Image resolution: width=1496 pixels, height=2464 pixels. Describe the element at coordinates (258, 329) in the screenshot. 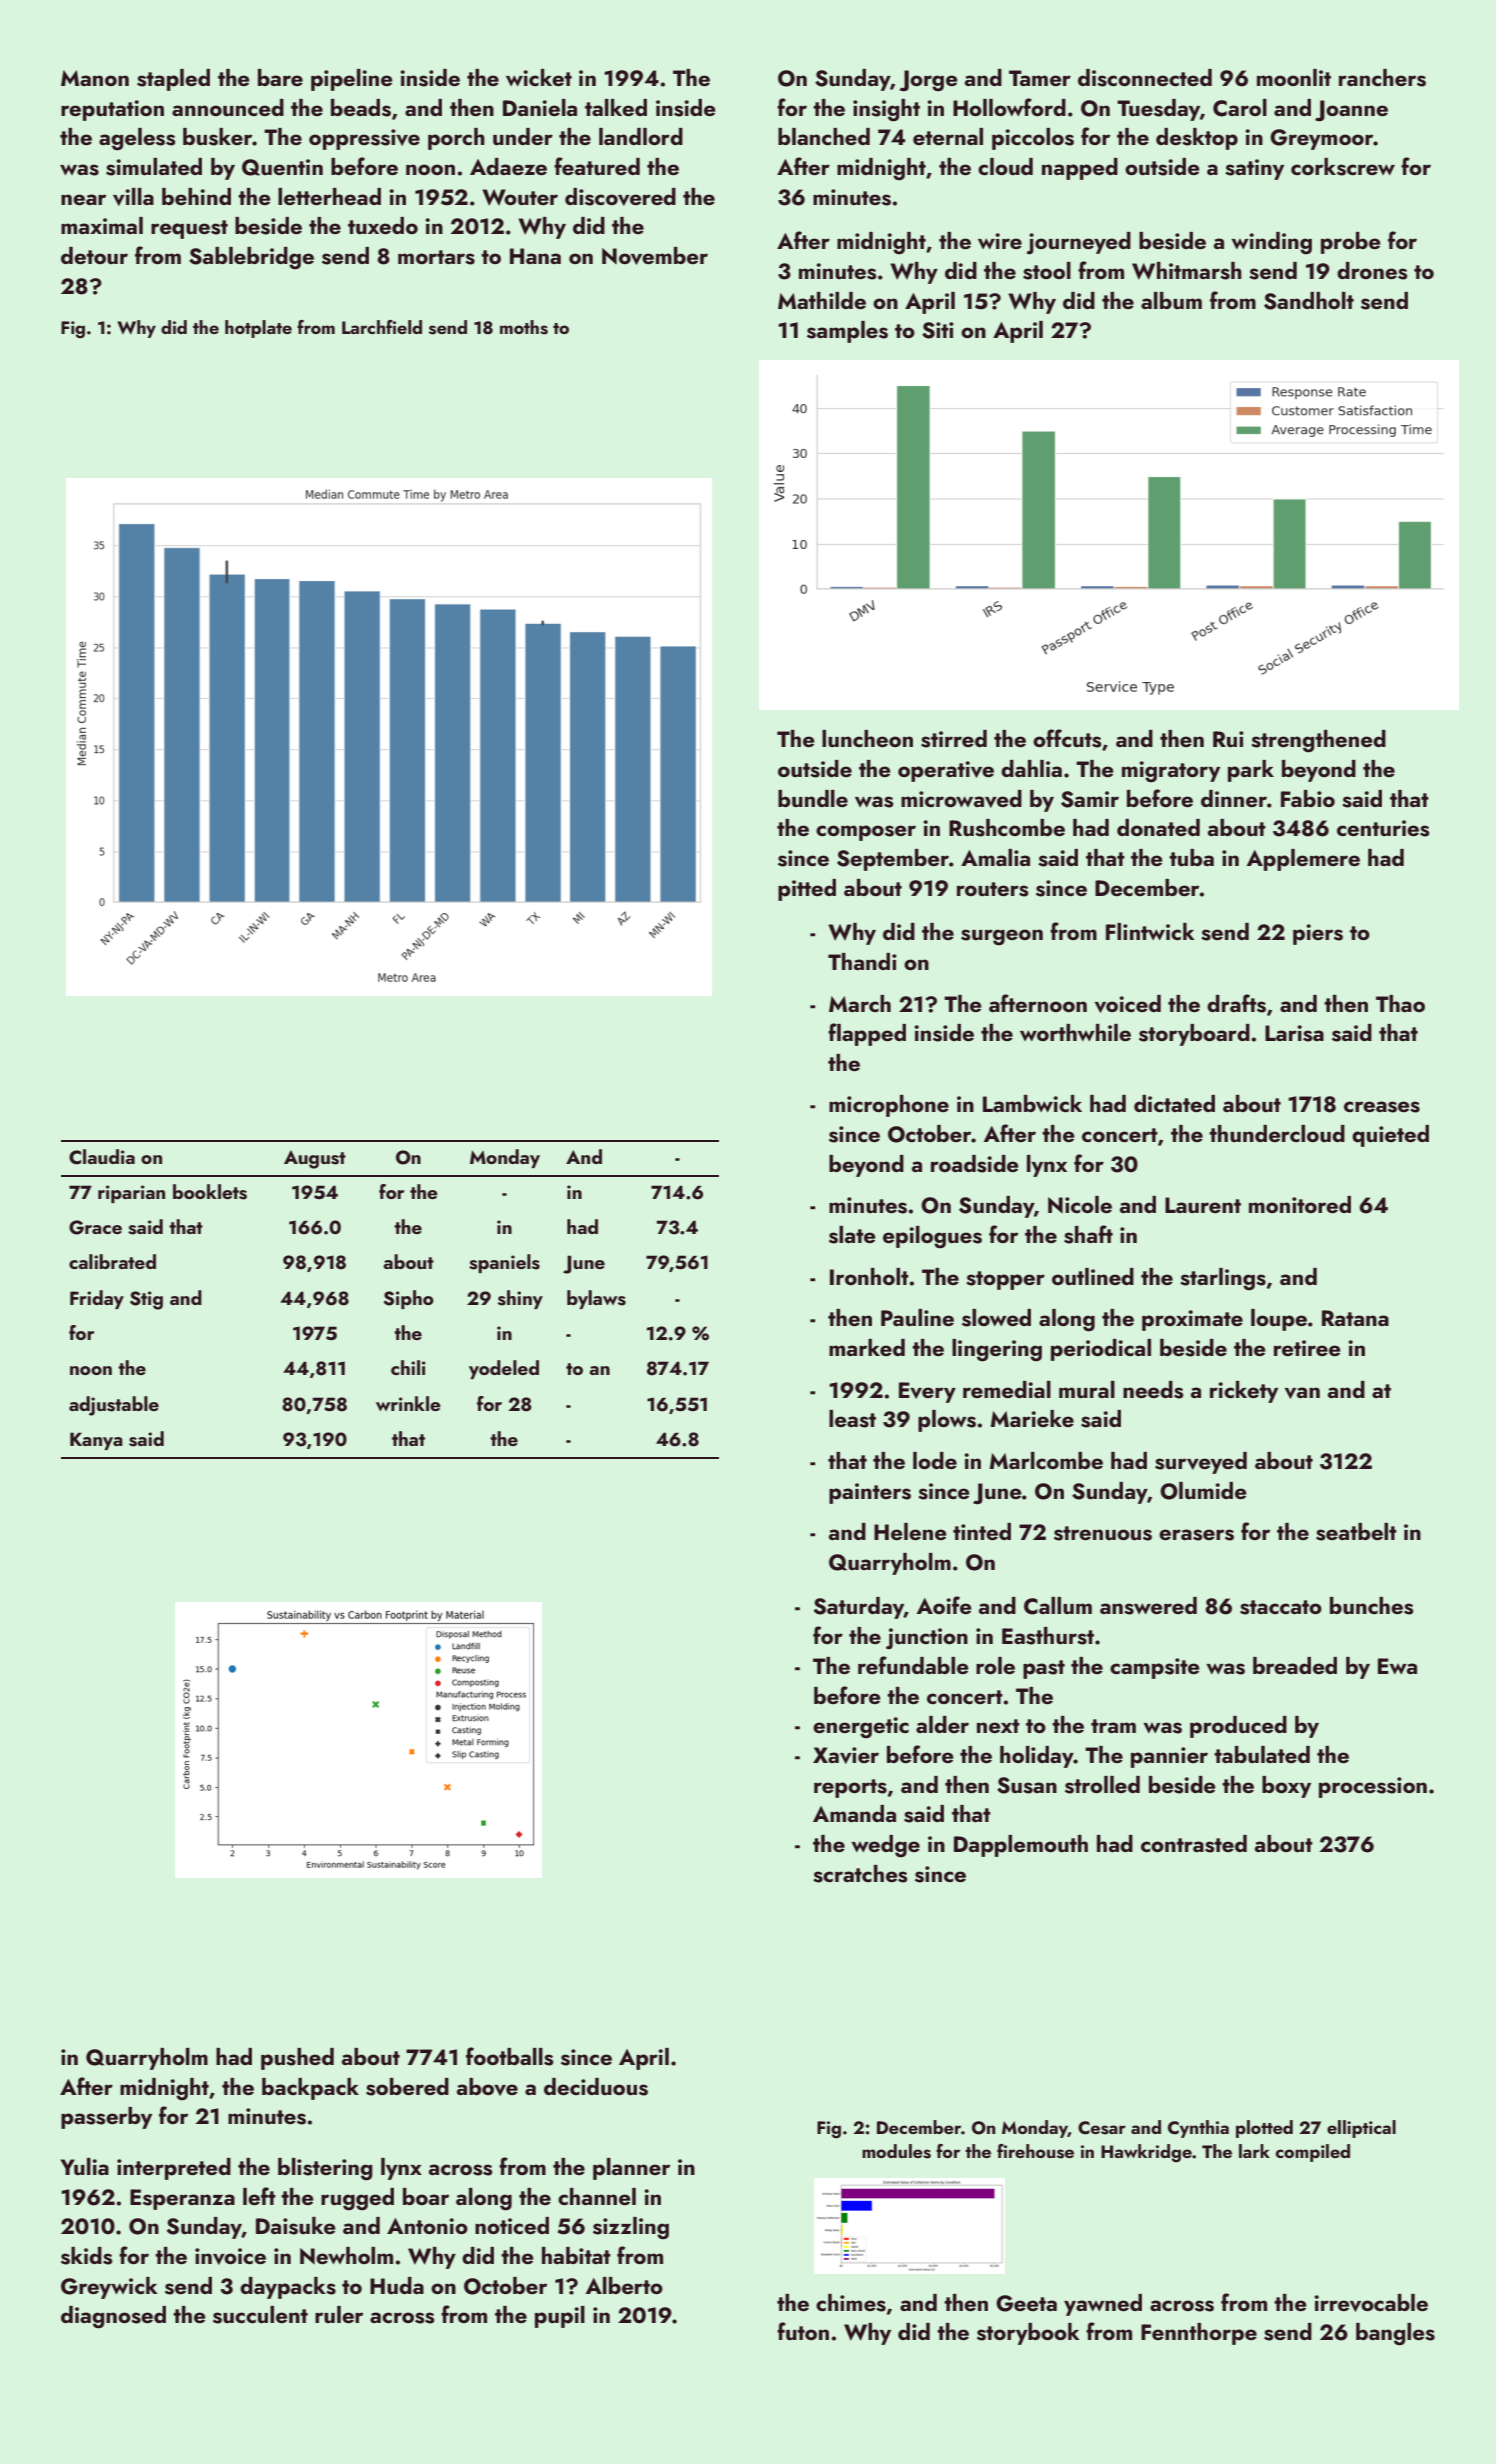

I see `hotplate` at that location.
